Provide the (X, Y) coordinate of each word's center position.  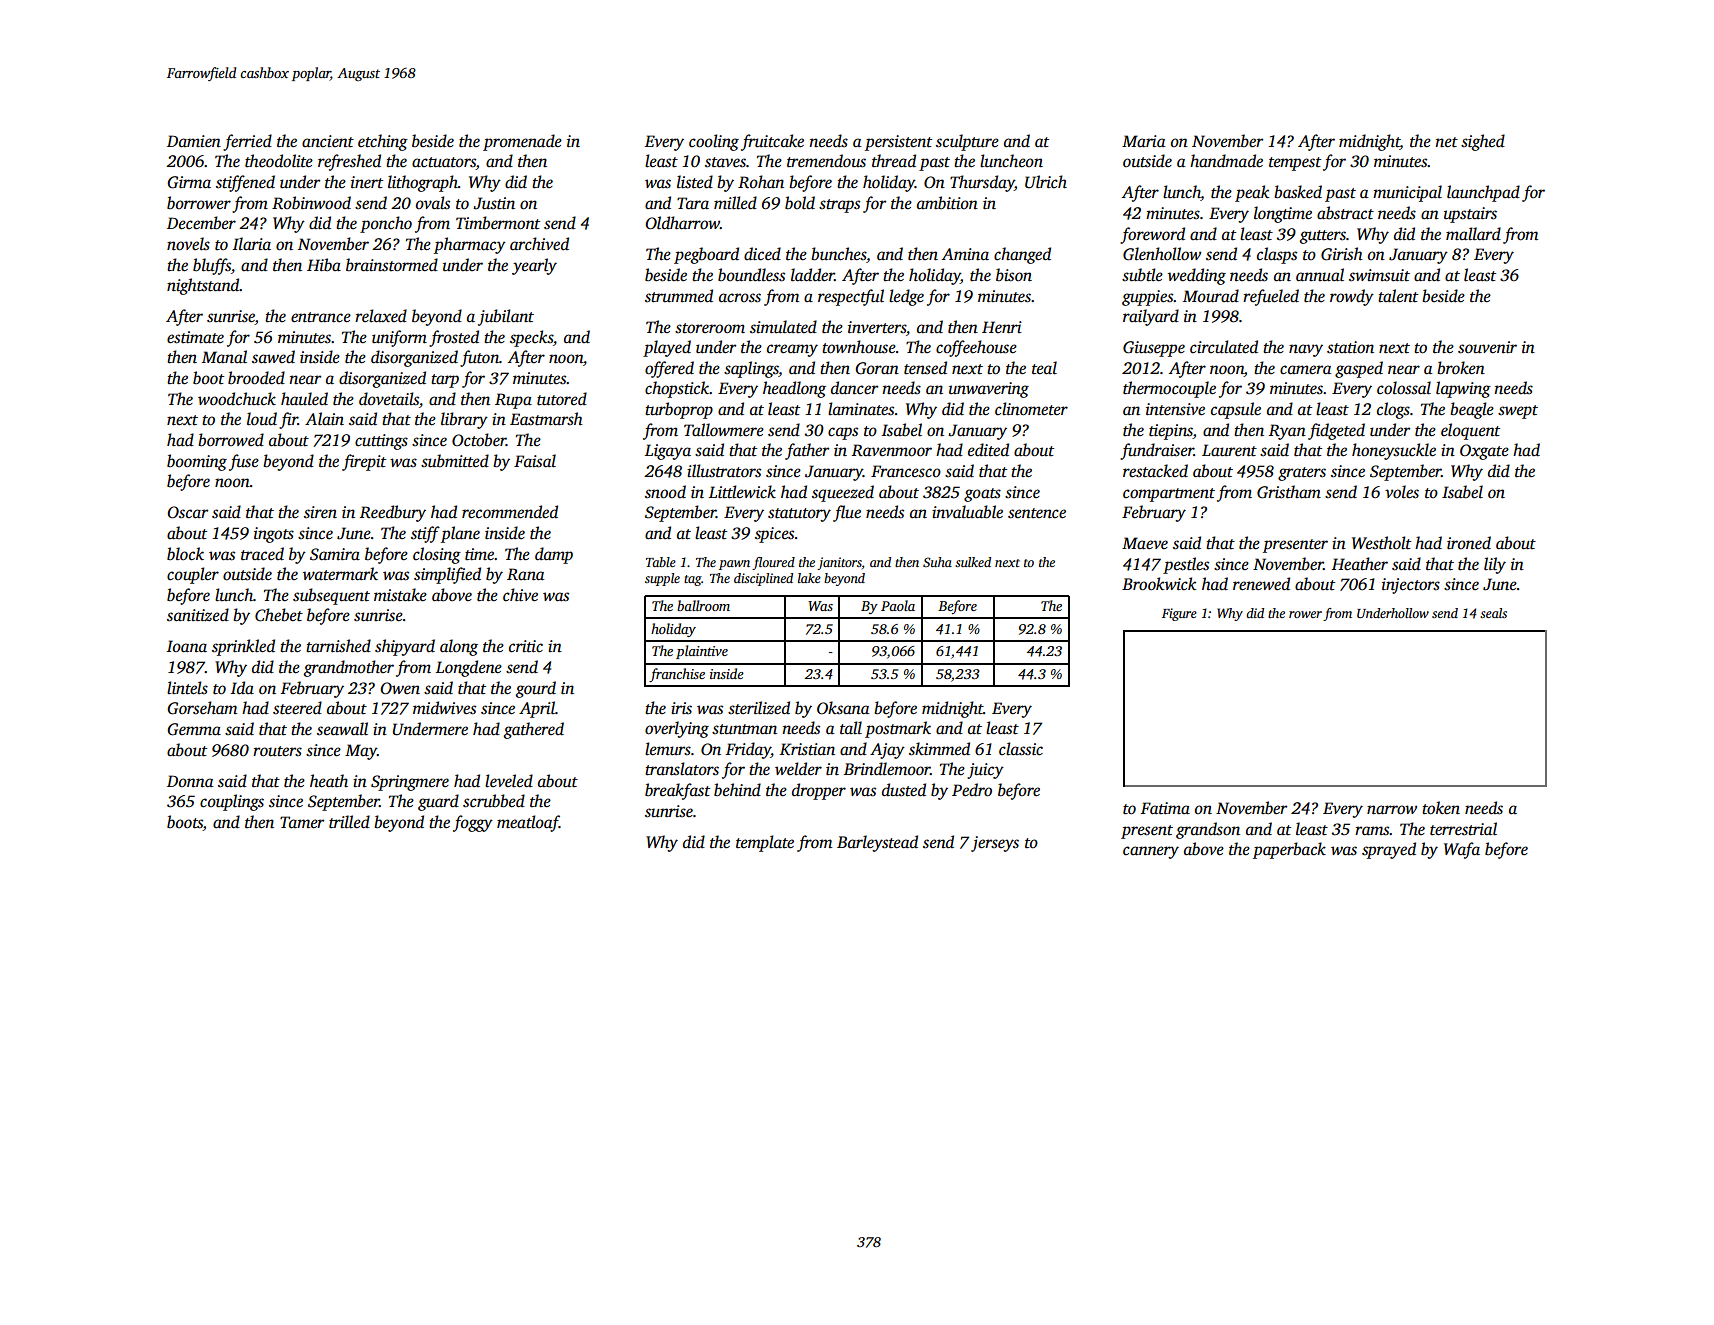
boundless (751, 275)
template (765, 843)
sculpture (967, 142)
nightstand (203, 286)
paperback (1289, 850)
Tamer (302, 822)
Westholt (1381, 543)
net (1446, 142)
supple (662, 579)
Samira (335, 554)
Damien (194, 141)
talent (1398, 296)
